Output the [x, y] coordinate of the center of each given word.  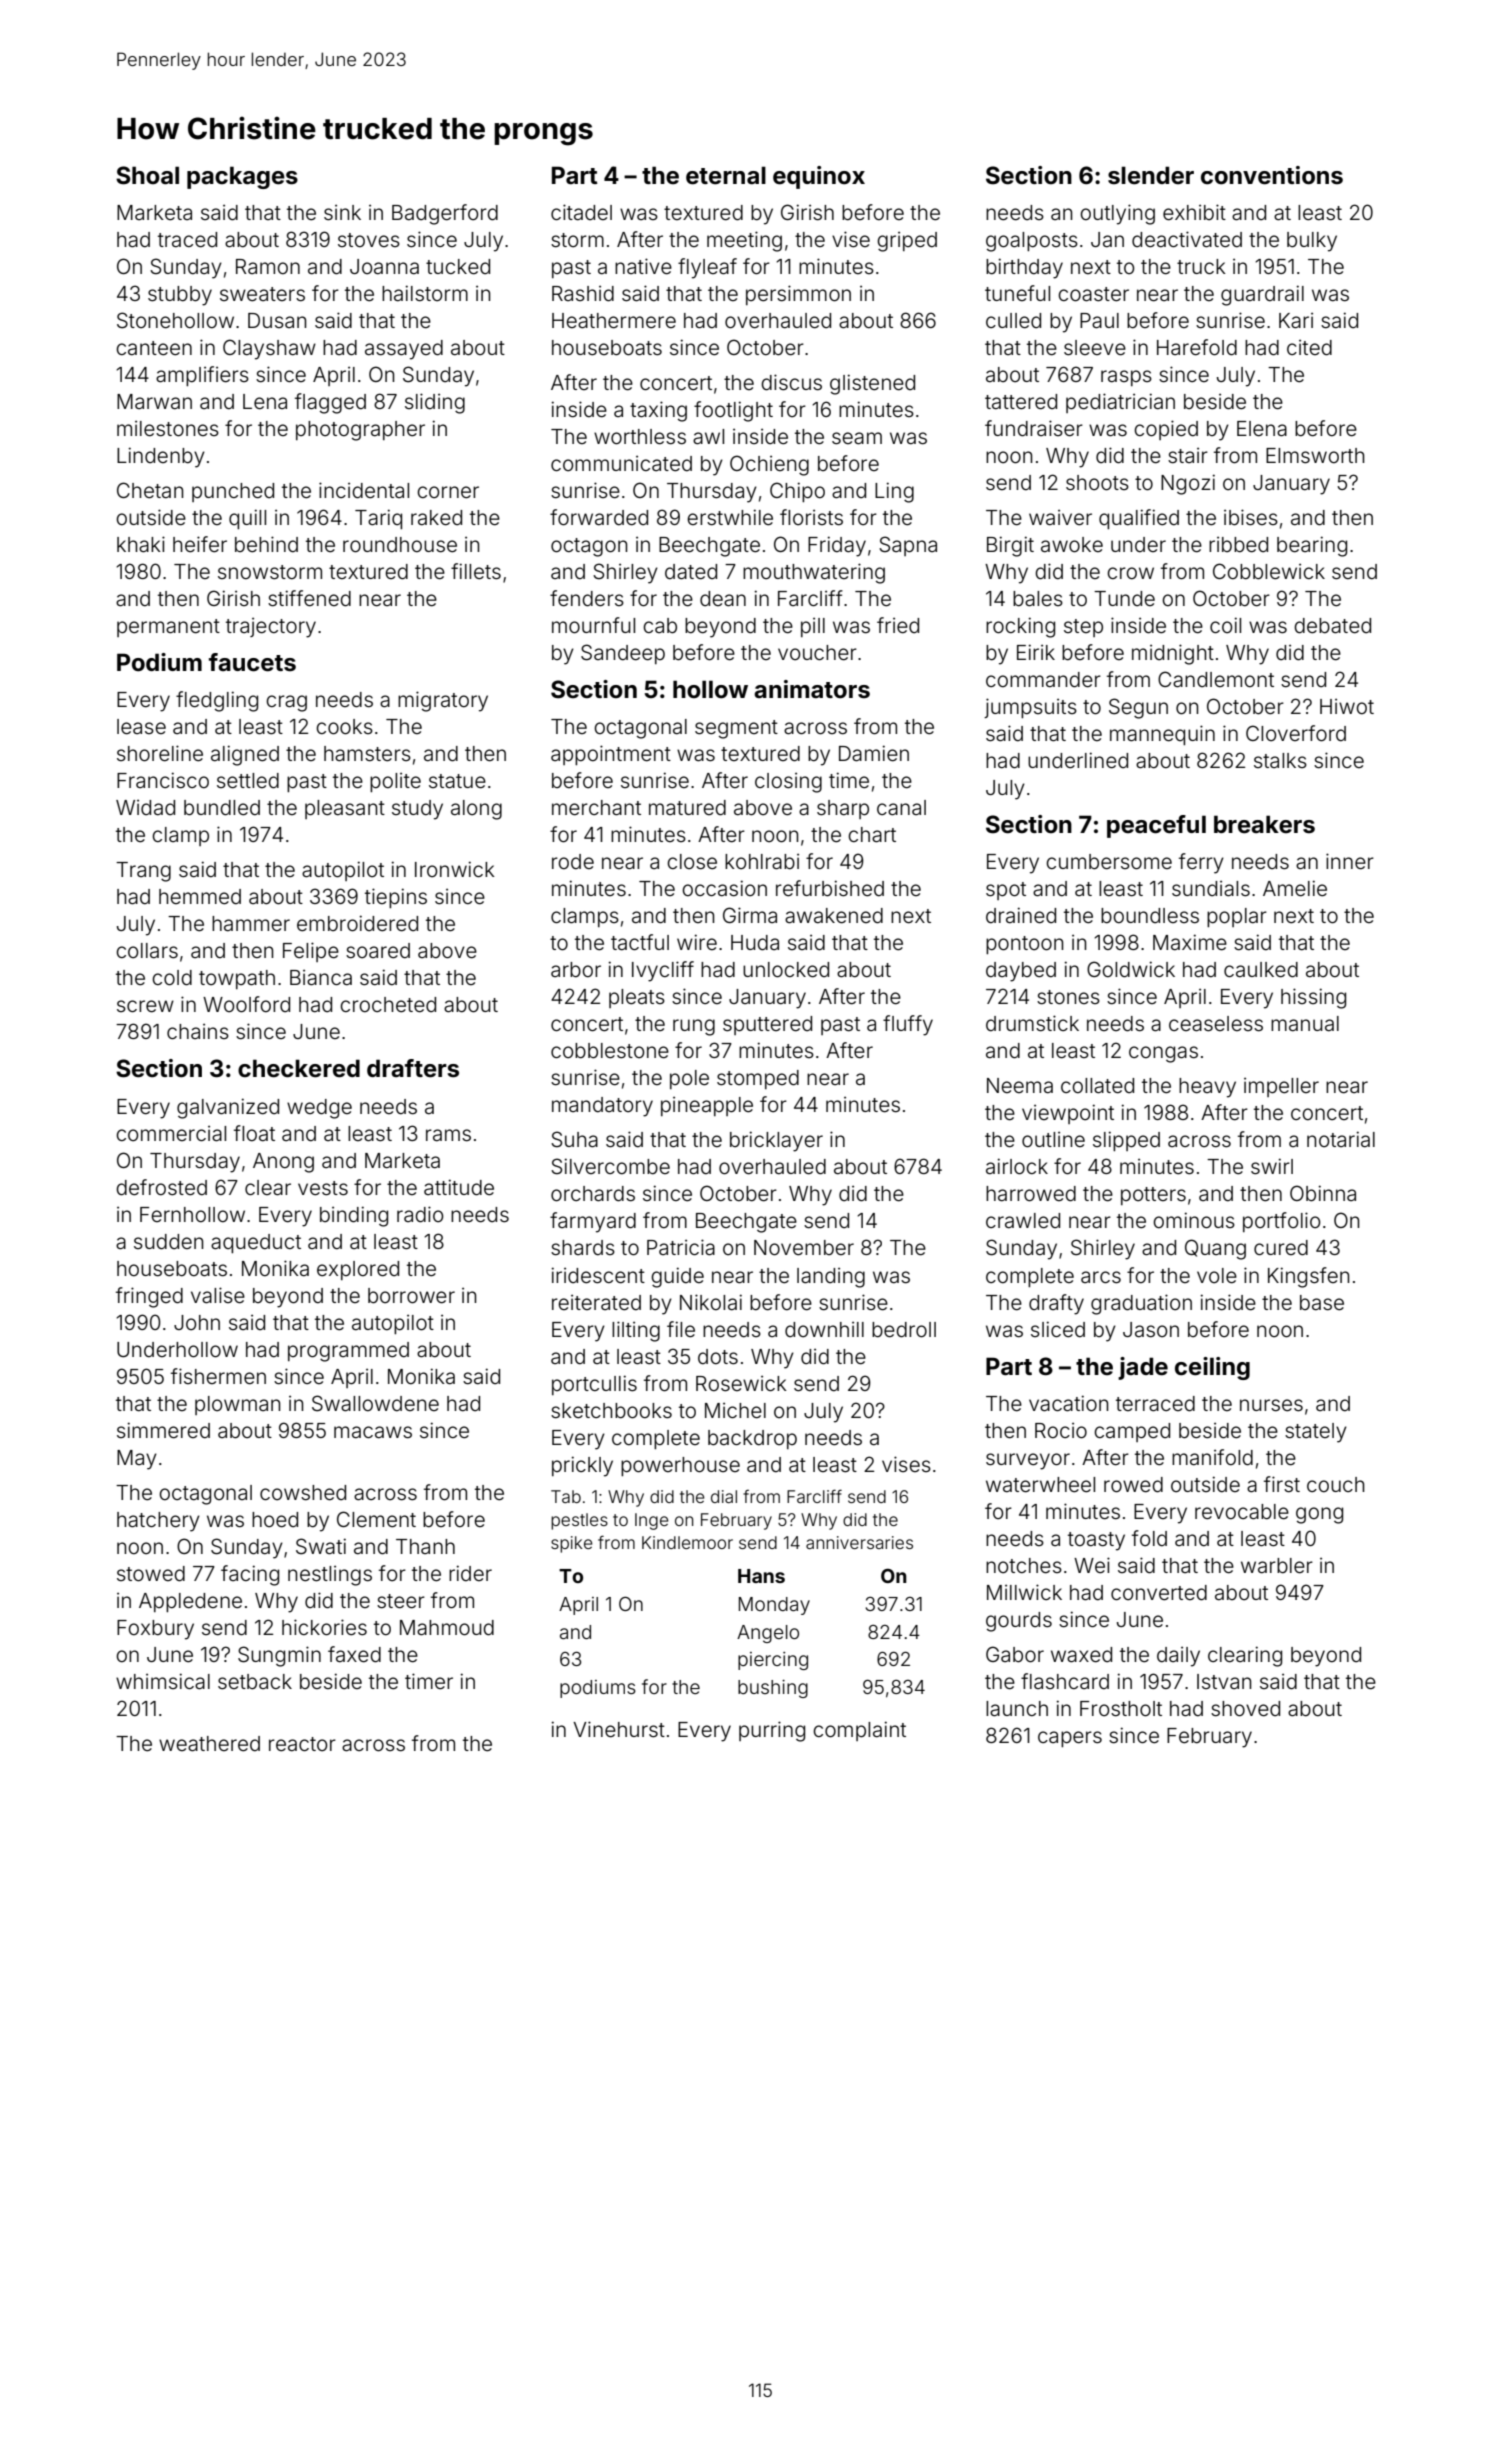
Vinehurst [619, 1729]
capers [1070, 1739]
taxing [658, 411]
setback [255, 1682]
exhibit [1194, 212]
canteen [154, 348]
